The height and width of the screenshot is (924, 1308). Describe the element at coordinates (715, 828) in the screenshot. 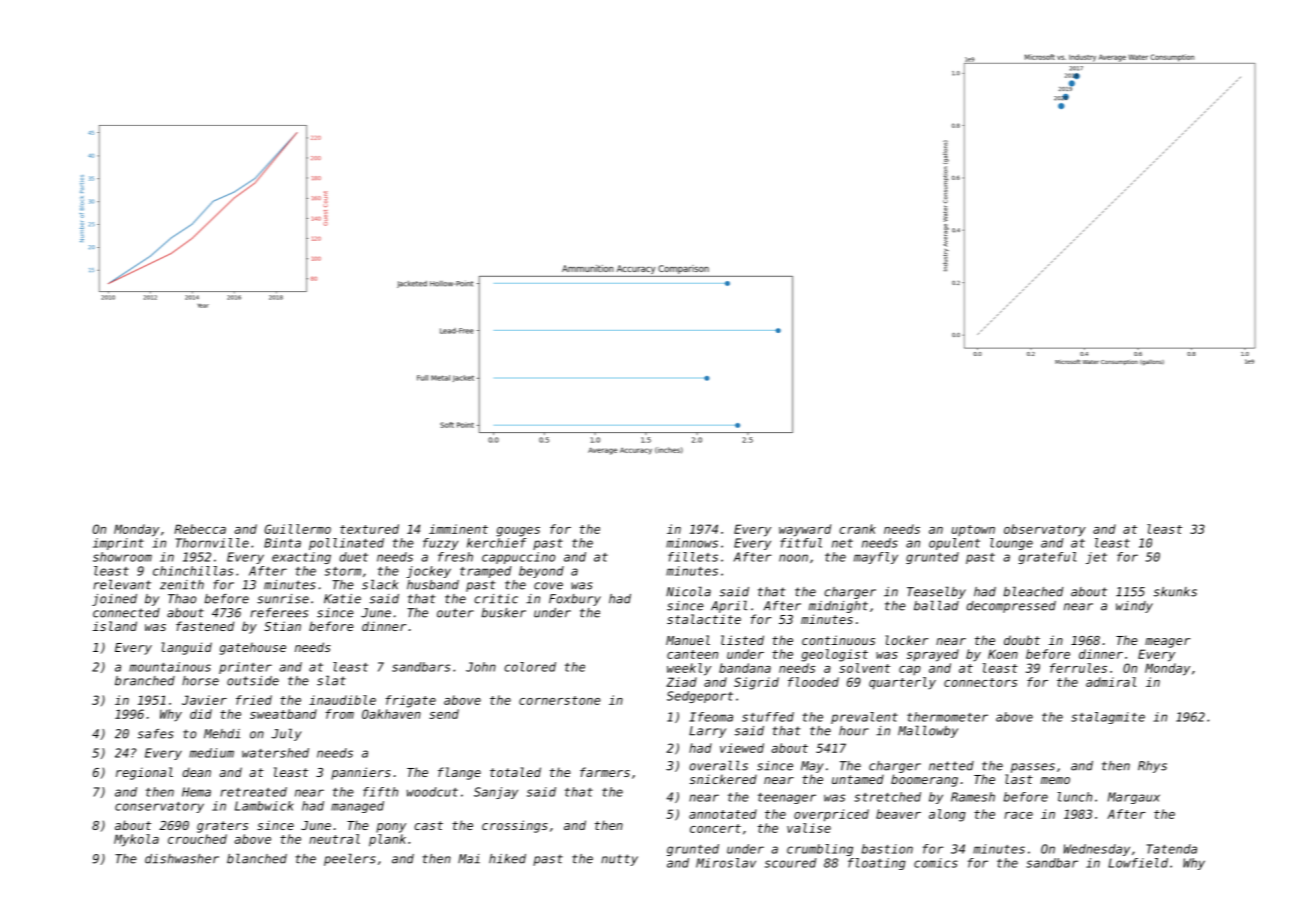

I see `concert` at that location.
